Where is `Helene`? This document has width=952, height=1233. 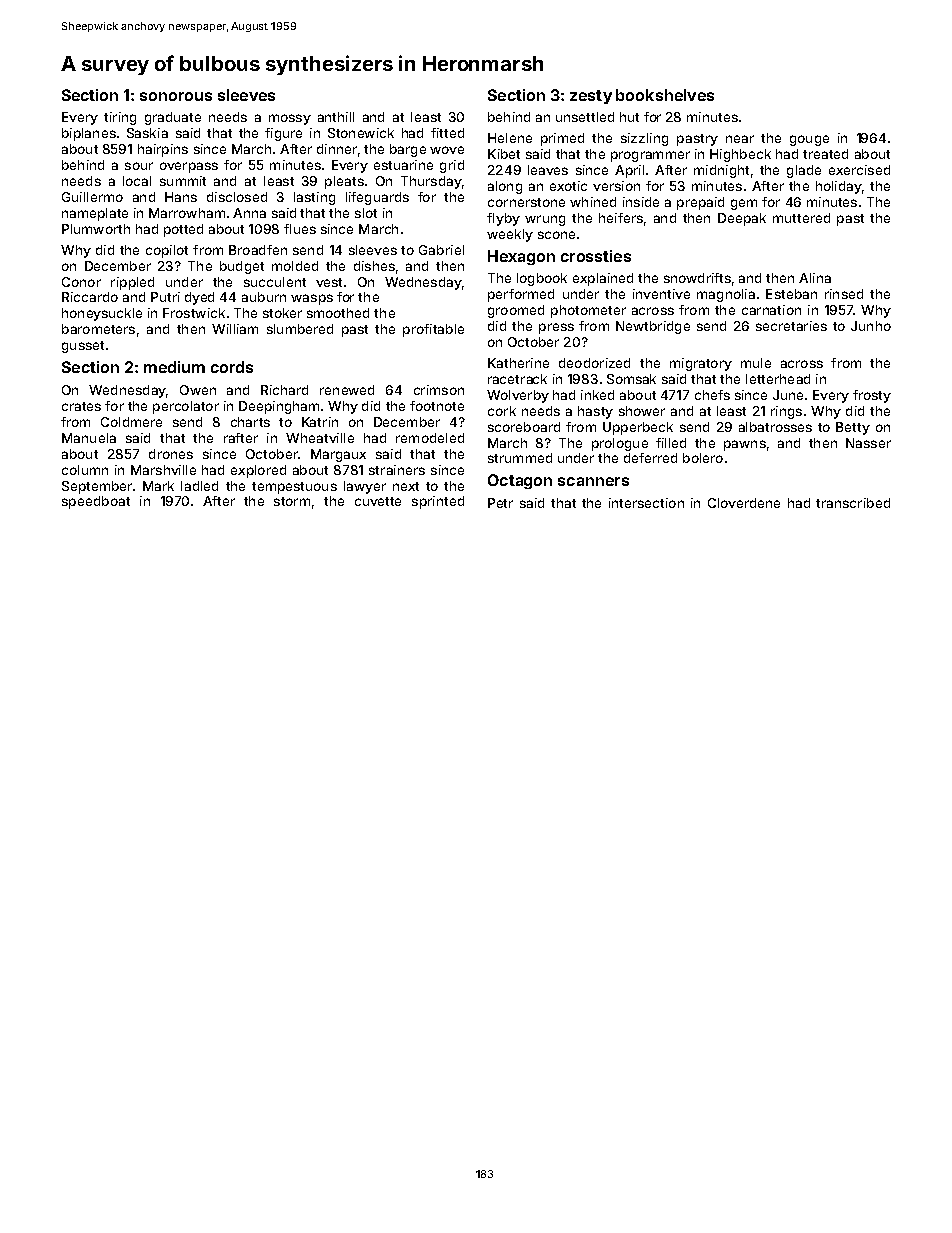
Helene is located at coordinates (510, 138).
